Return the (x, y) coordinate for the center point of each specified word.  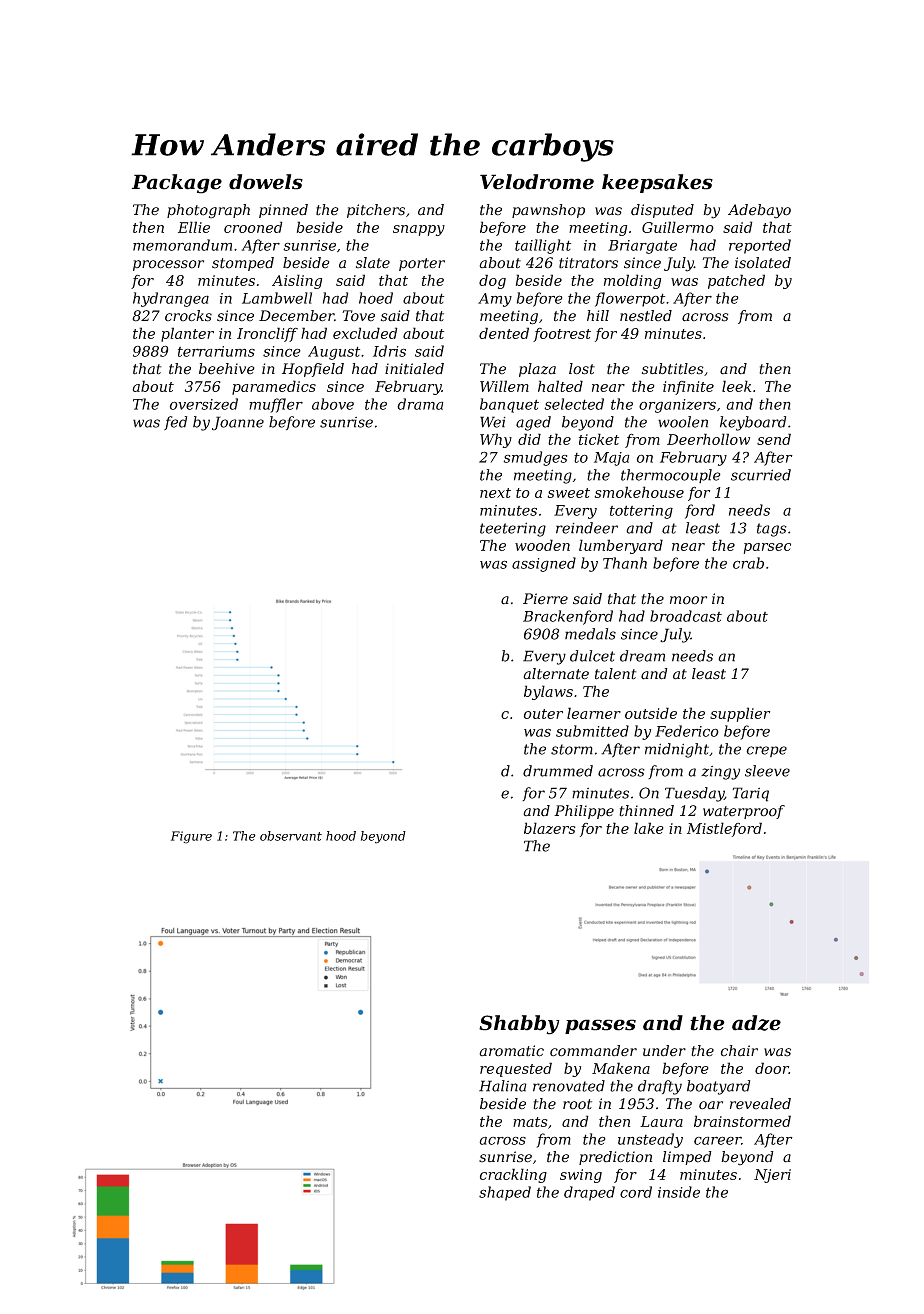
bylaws (548, 692)
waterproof (744, 812)
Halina (503, 1086)
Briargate (642, 247)
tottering (641, 512)
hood (341, 836)
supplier (740, 714)
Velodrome (537, 182)
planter (187, 334)
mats (530, 1122)
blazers (550, 828)
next (495, 493)
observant (291, 836)
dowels (266, 182)
